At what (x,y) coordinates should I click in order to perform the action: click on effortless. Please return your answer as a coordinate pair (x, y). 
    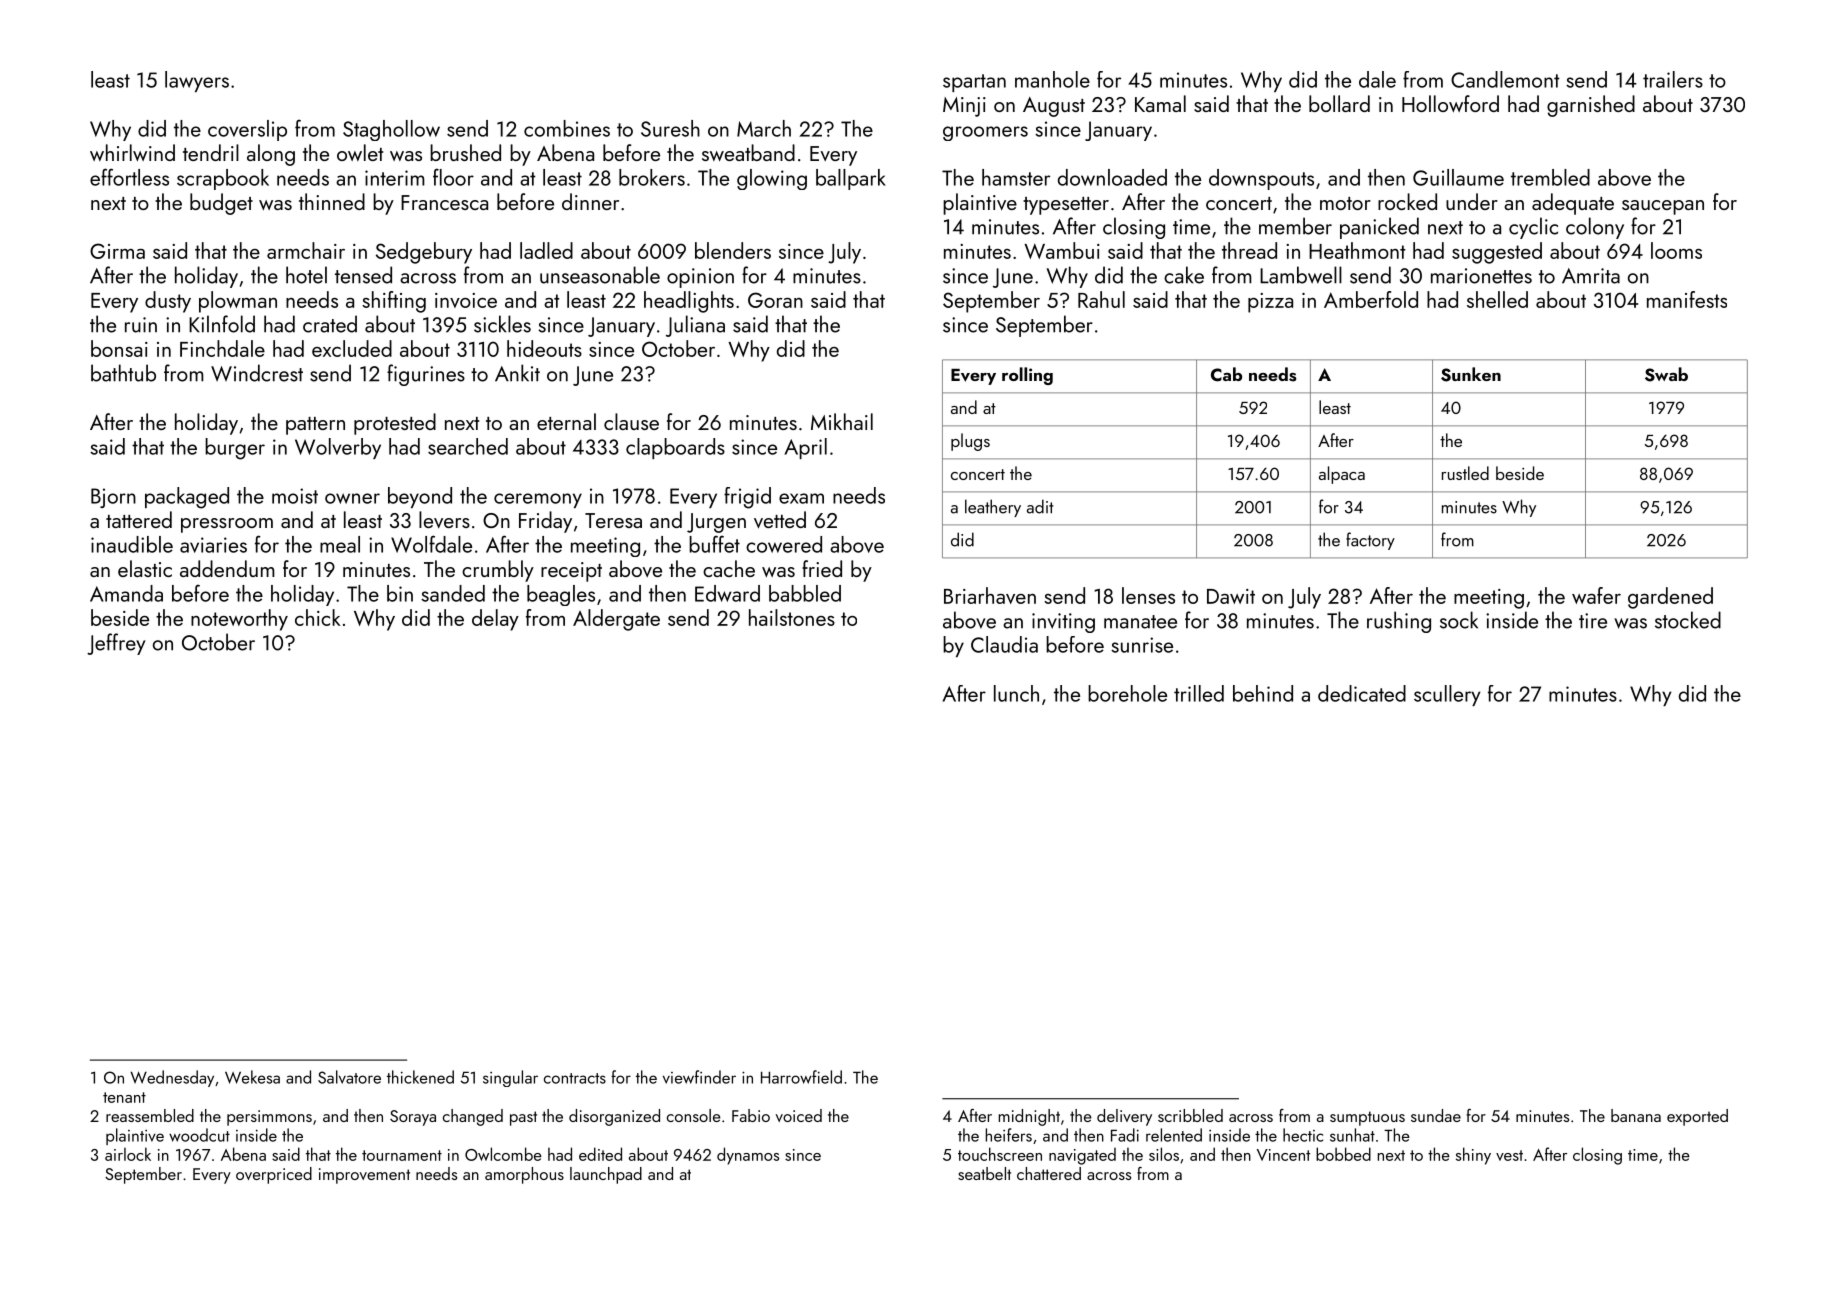
    Looking at the image, I should click on (129, 177).
